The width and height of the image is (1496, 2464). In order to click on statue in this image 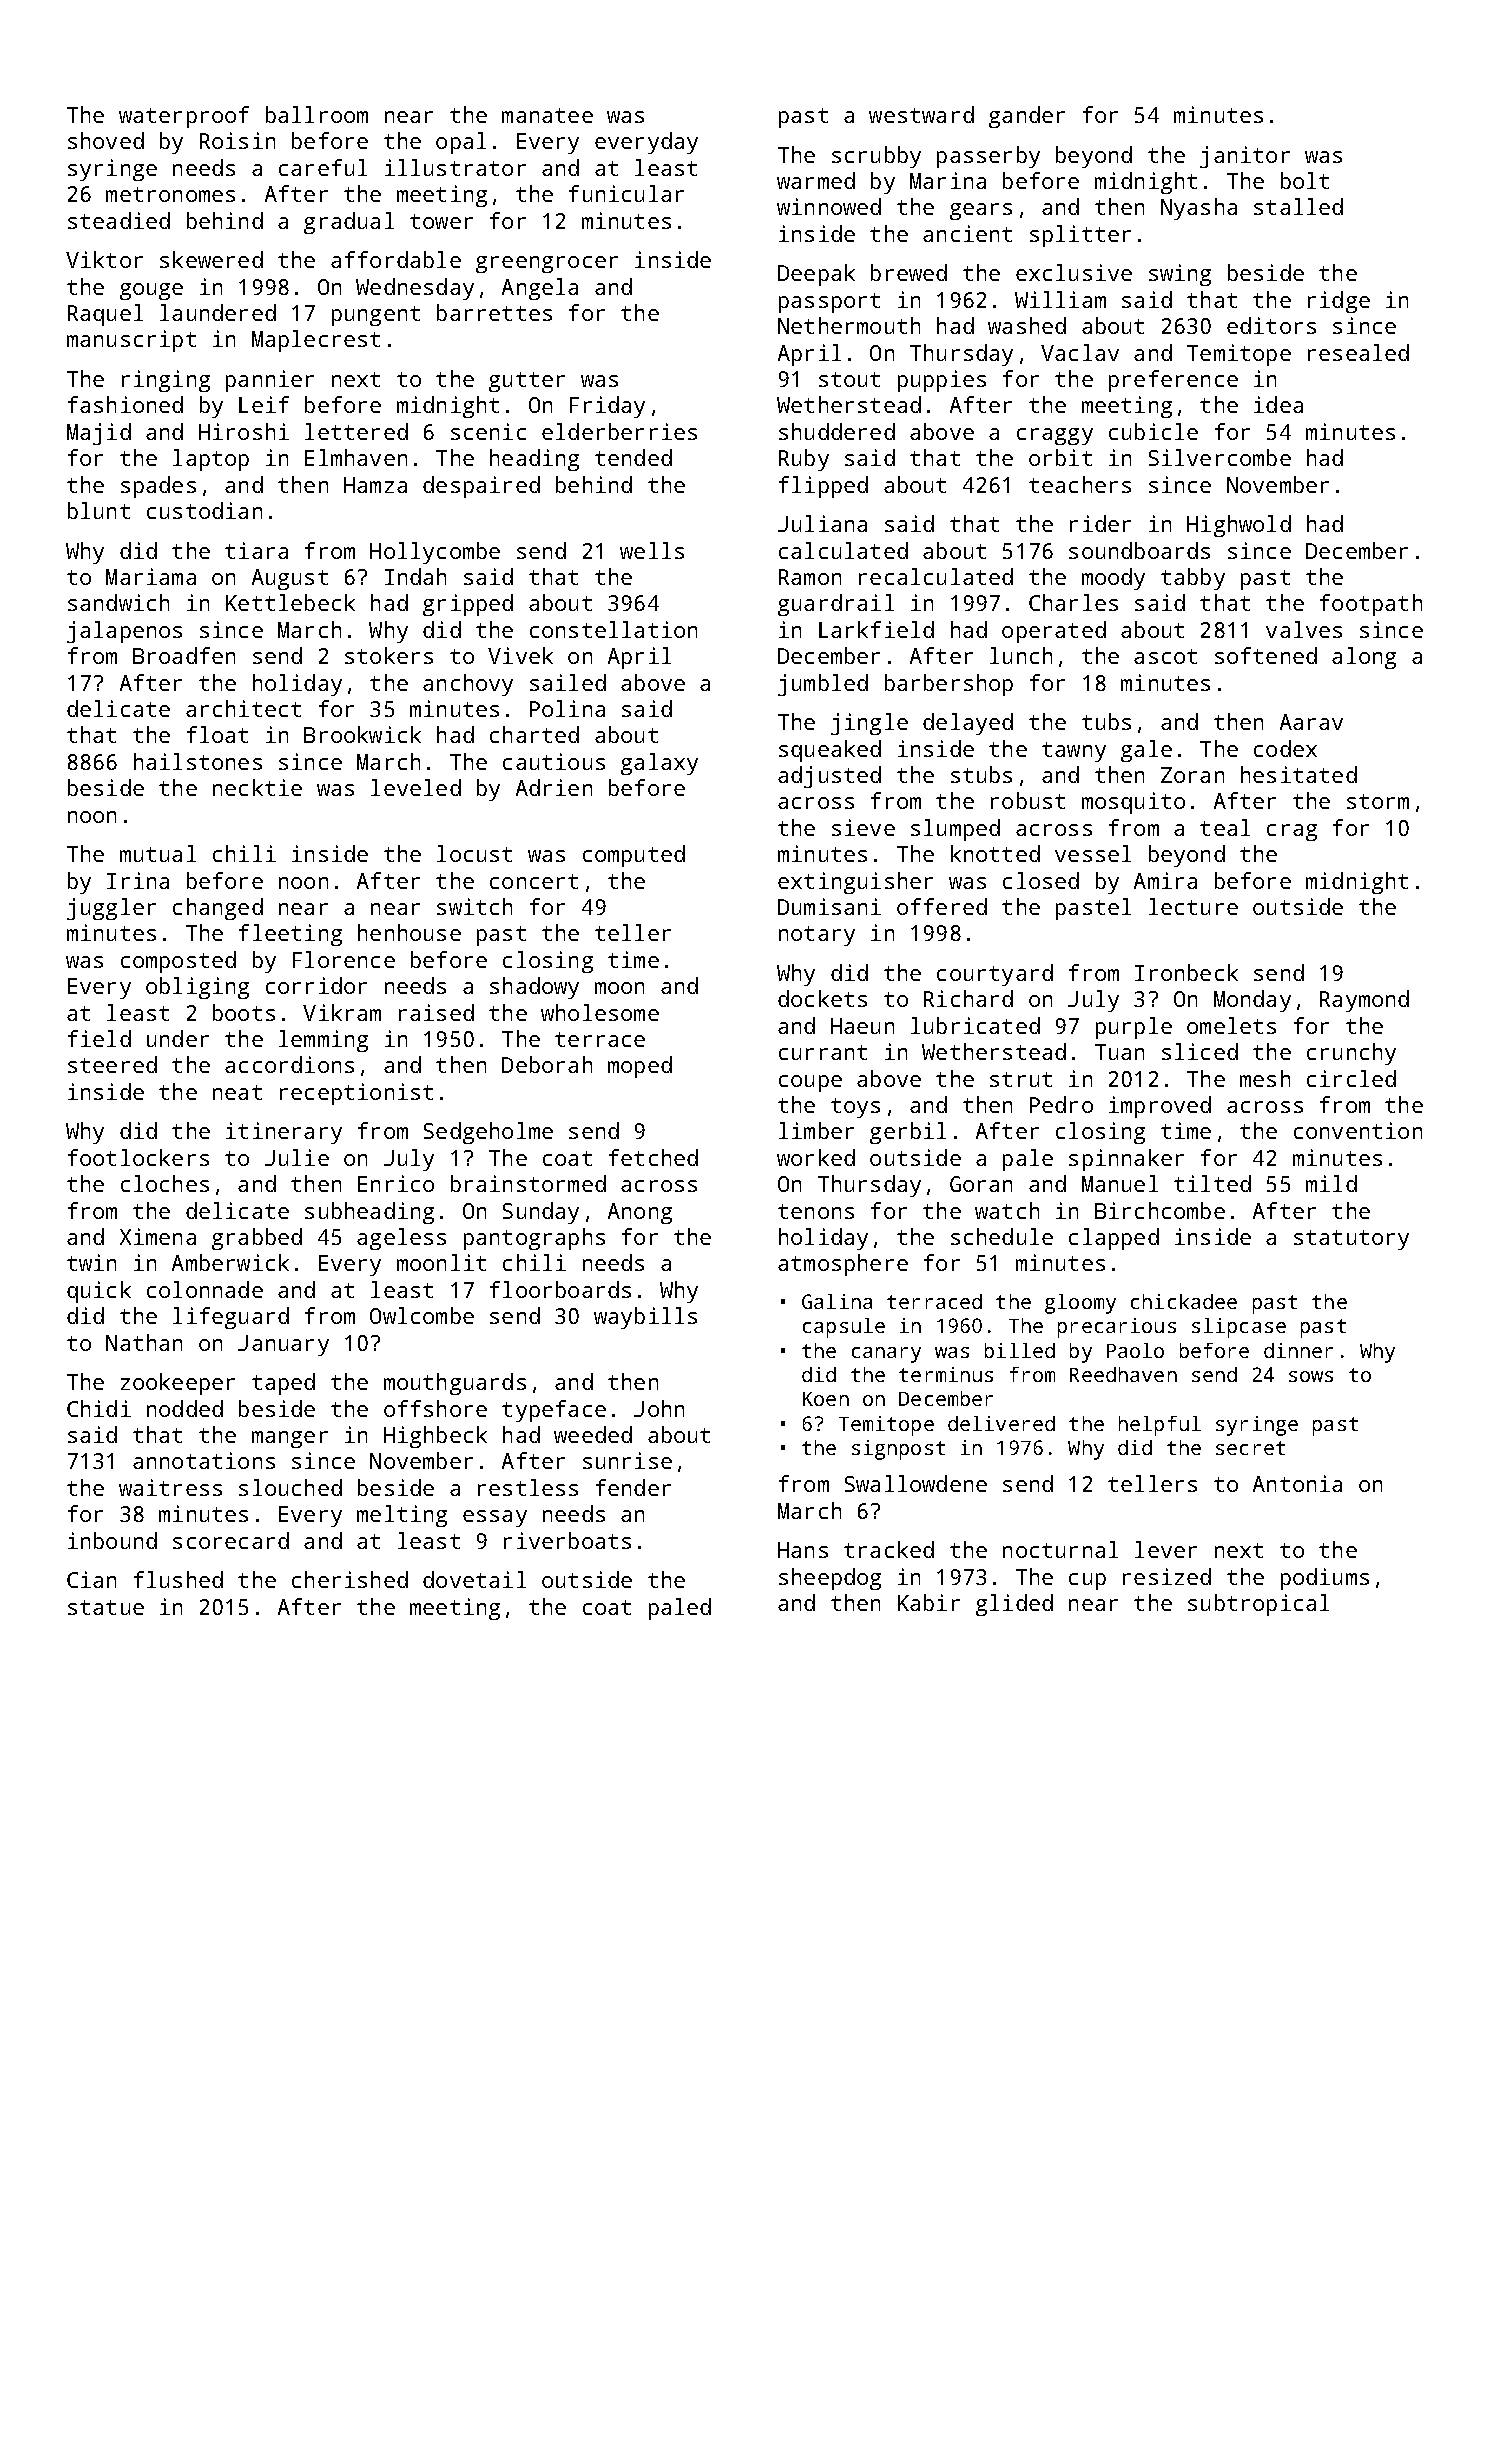, I will do `click(106, 1607)`.
